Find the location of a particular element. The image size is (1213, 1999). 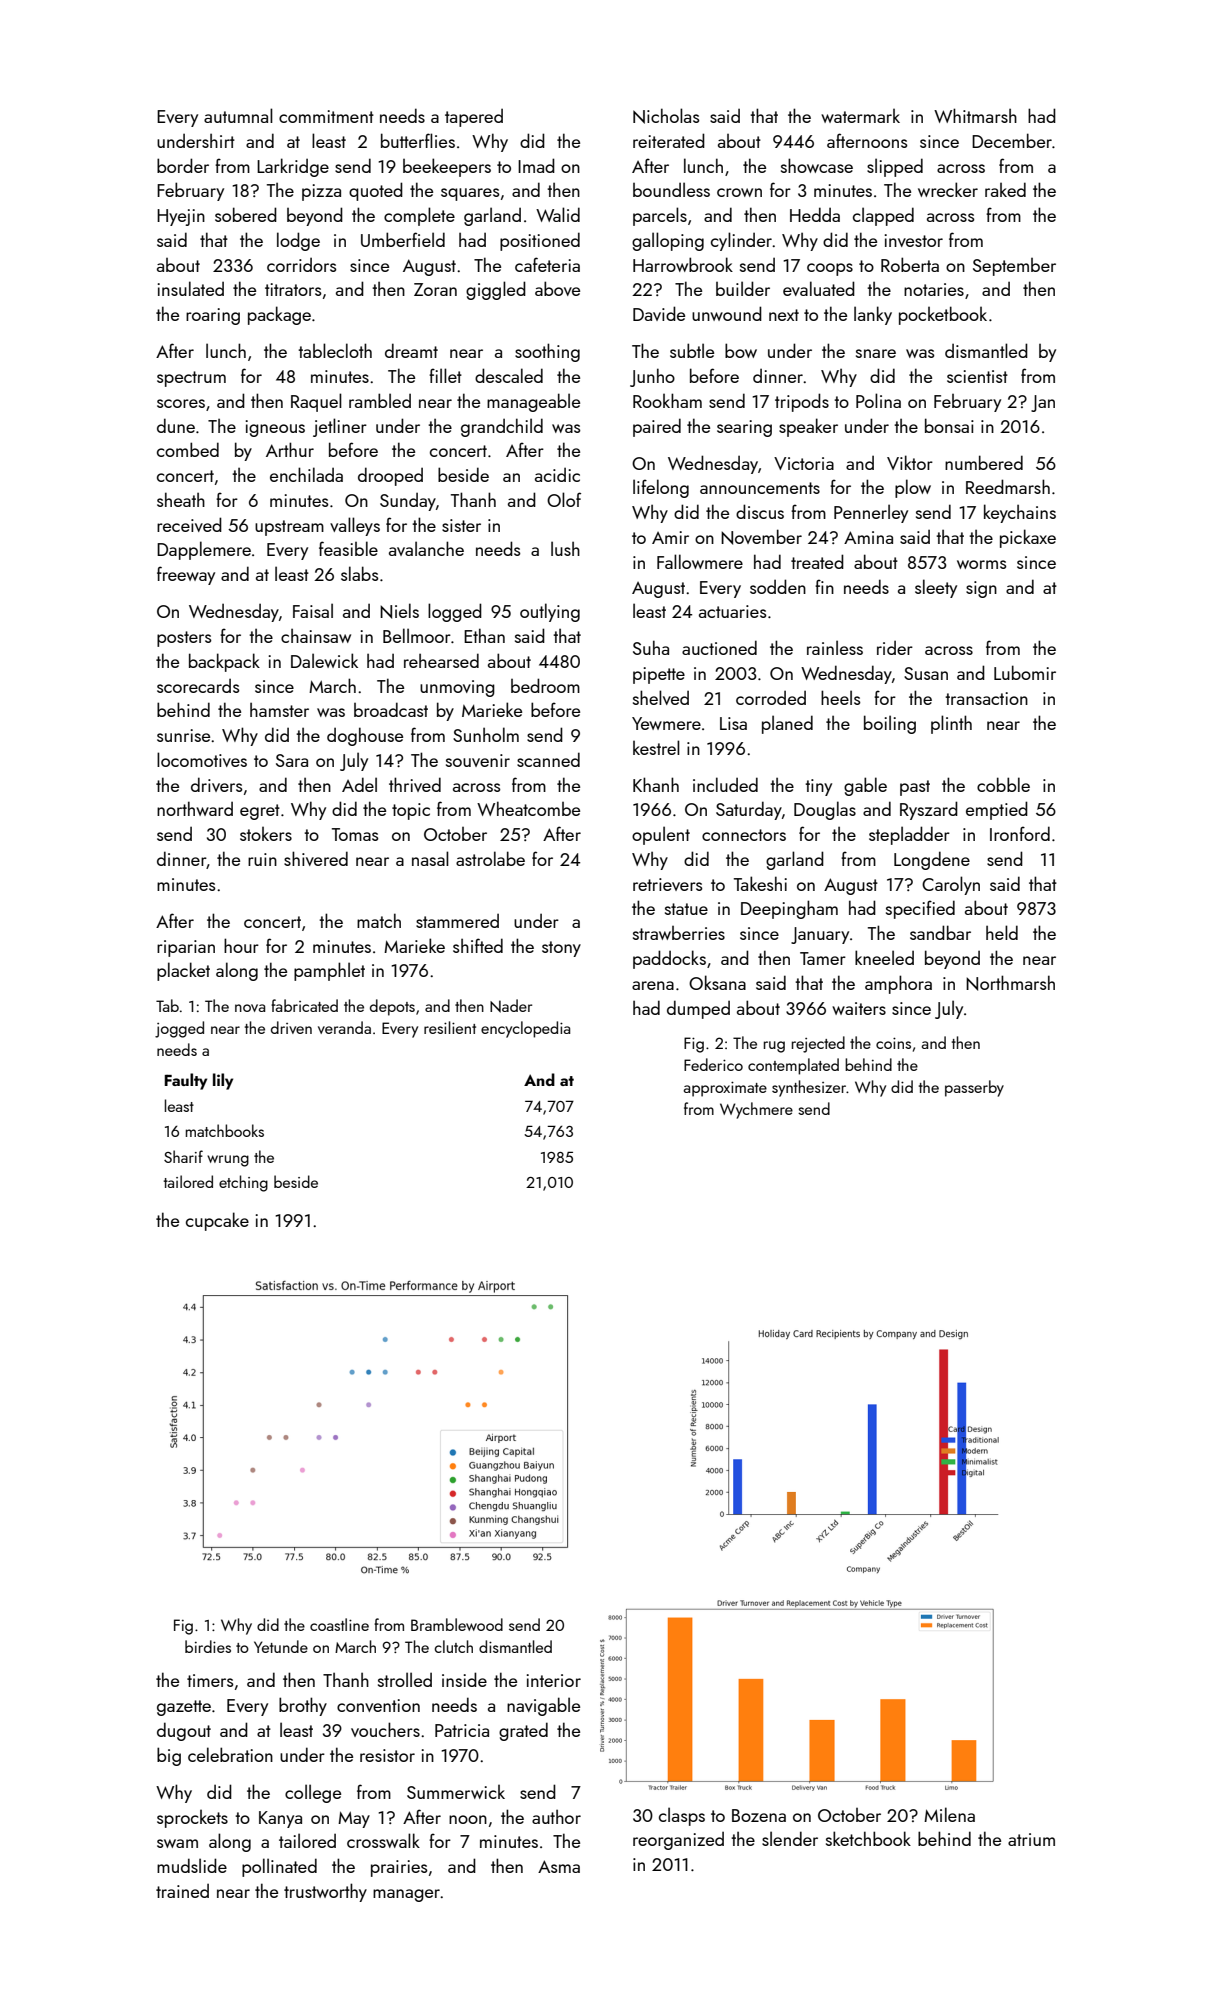

mudslide is located at coordinates (192, 1865).
